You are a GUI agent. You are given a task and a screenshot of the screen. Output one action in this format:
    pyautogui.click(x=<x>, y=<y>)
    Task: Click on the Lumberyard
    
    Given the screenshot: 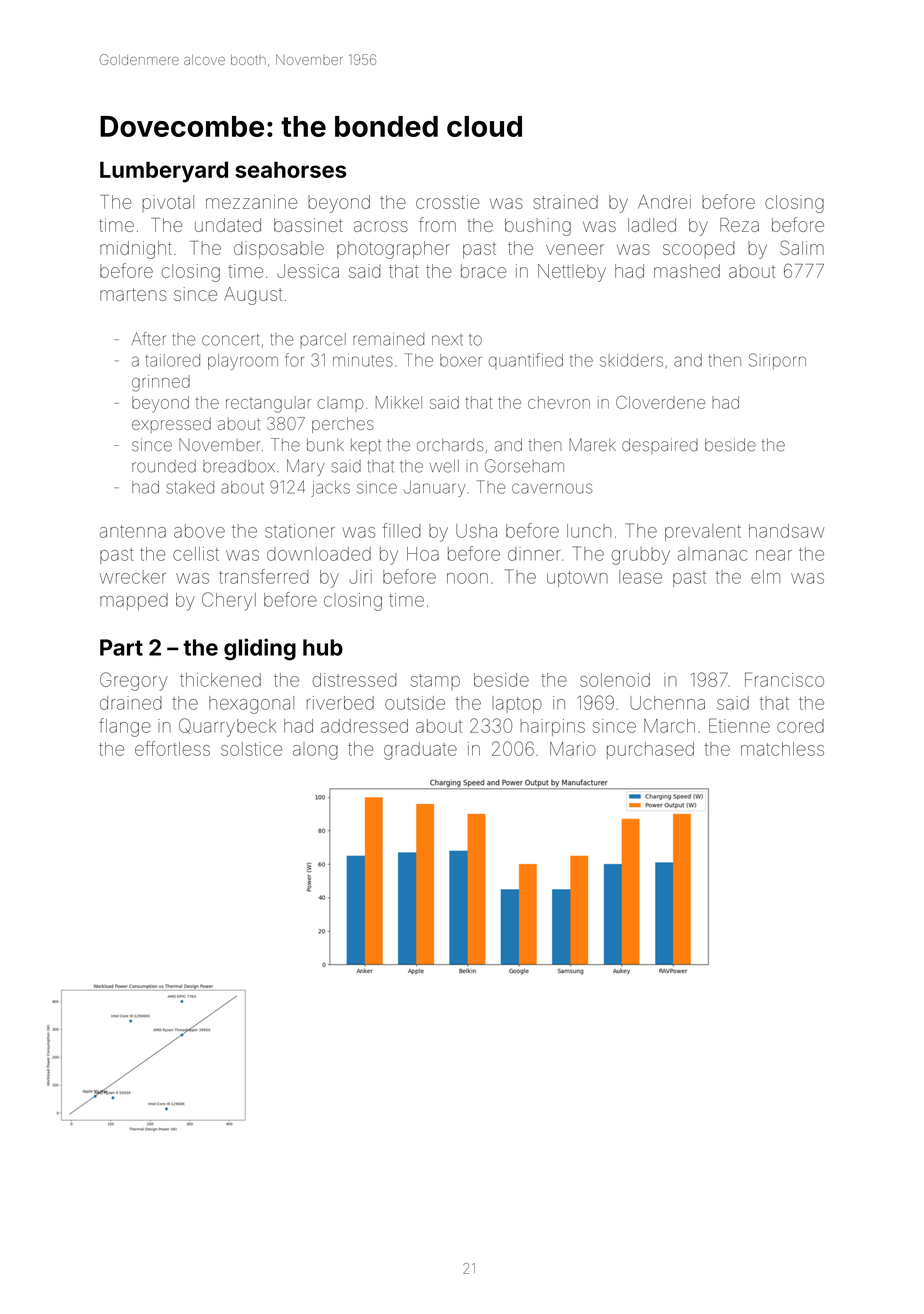 What is the action you would take?
    pyautogui.click(x=164, y=172)
